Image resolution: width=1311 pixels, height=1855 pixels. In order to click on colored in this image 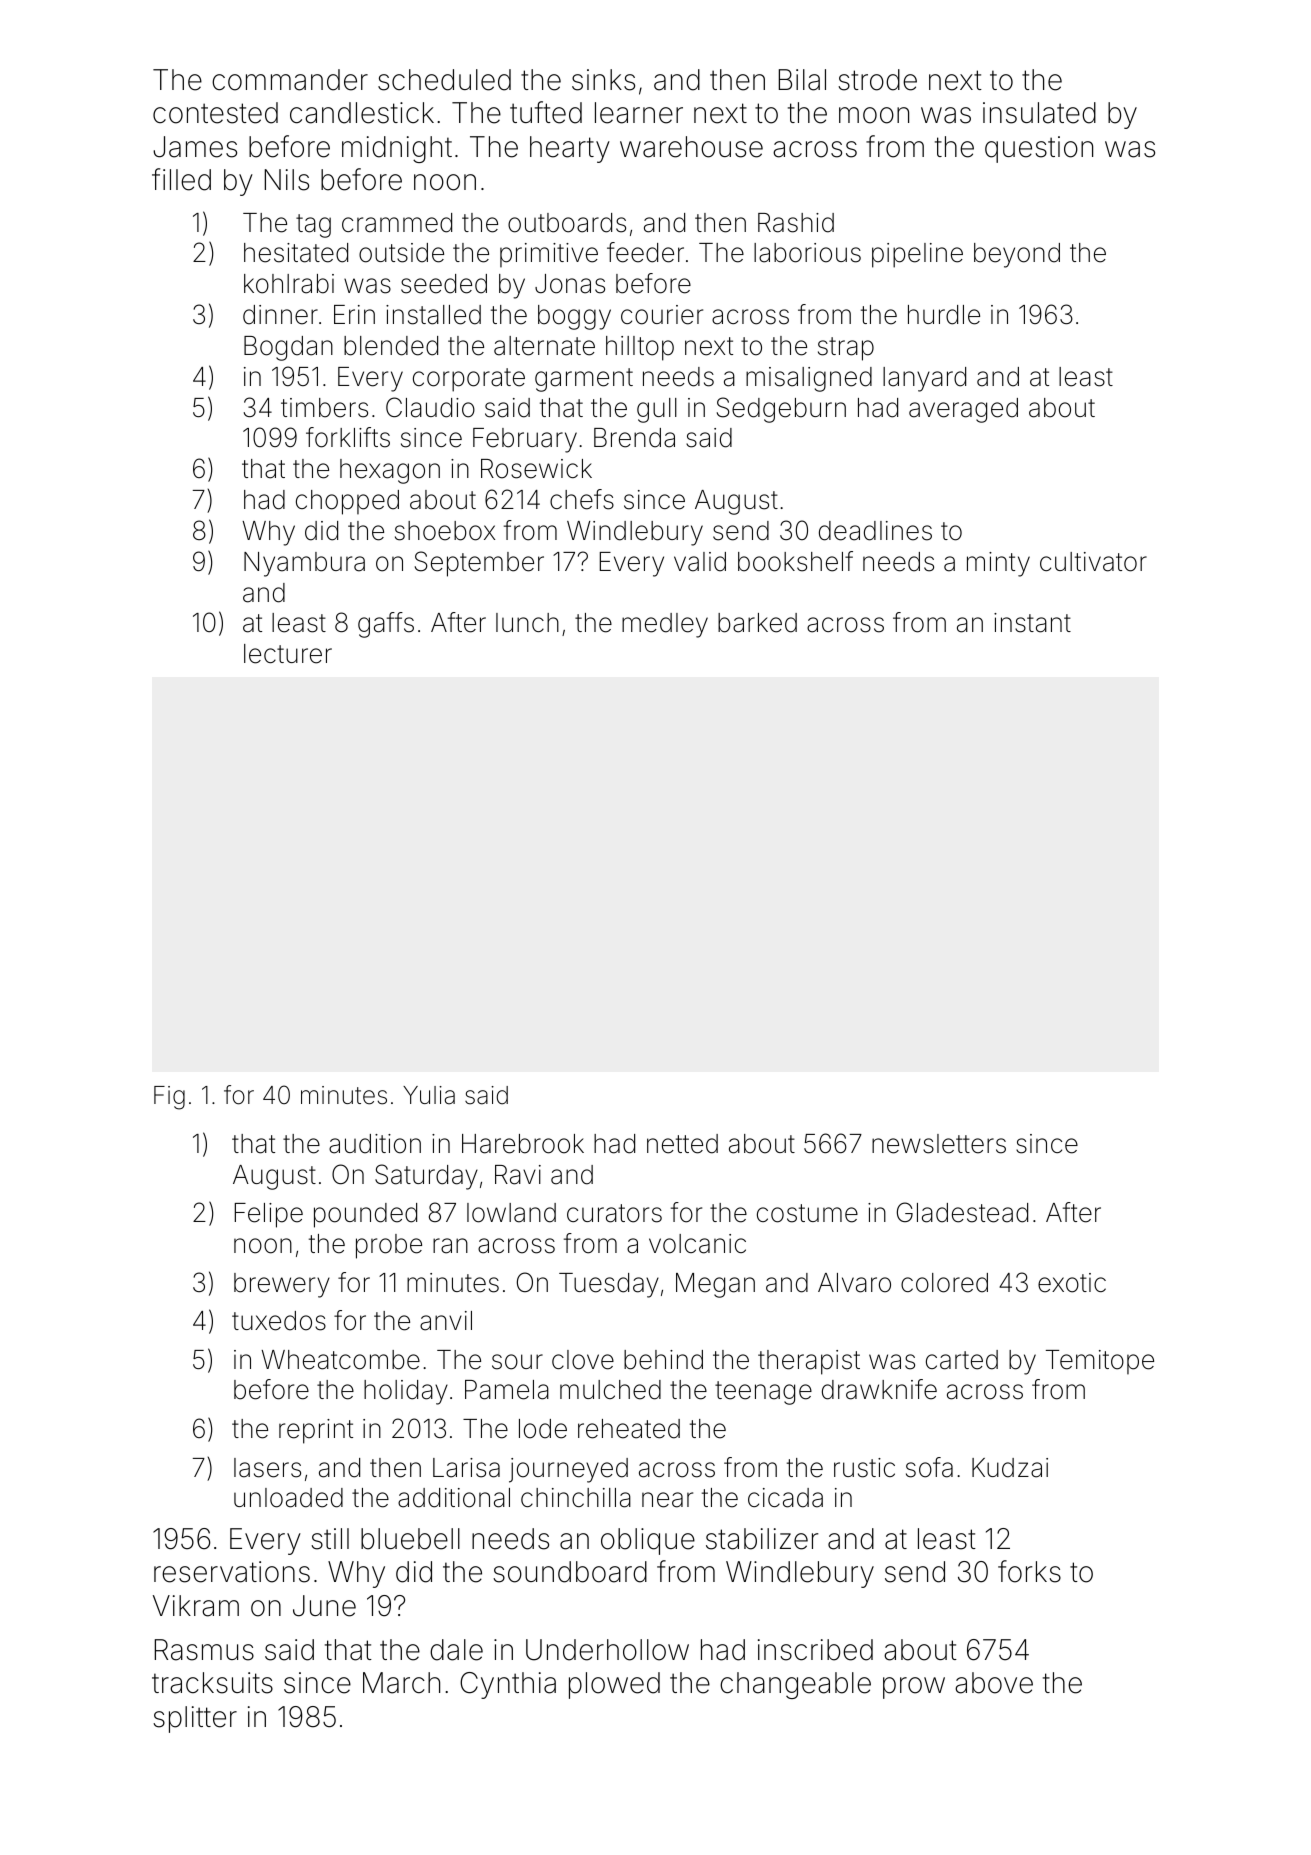, I will do `click(944, 1283)`.
